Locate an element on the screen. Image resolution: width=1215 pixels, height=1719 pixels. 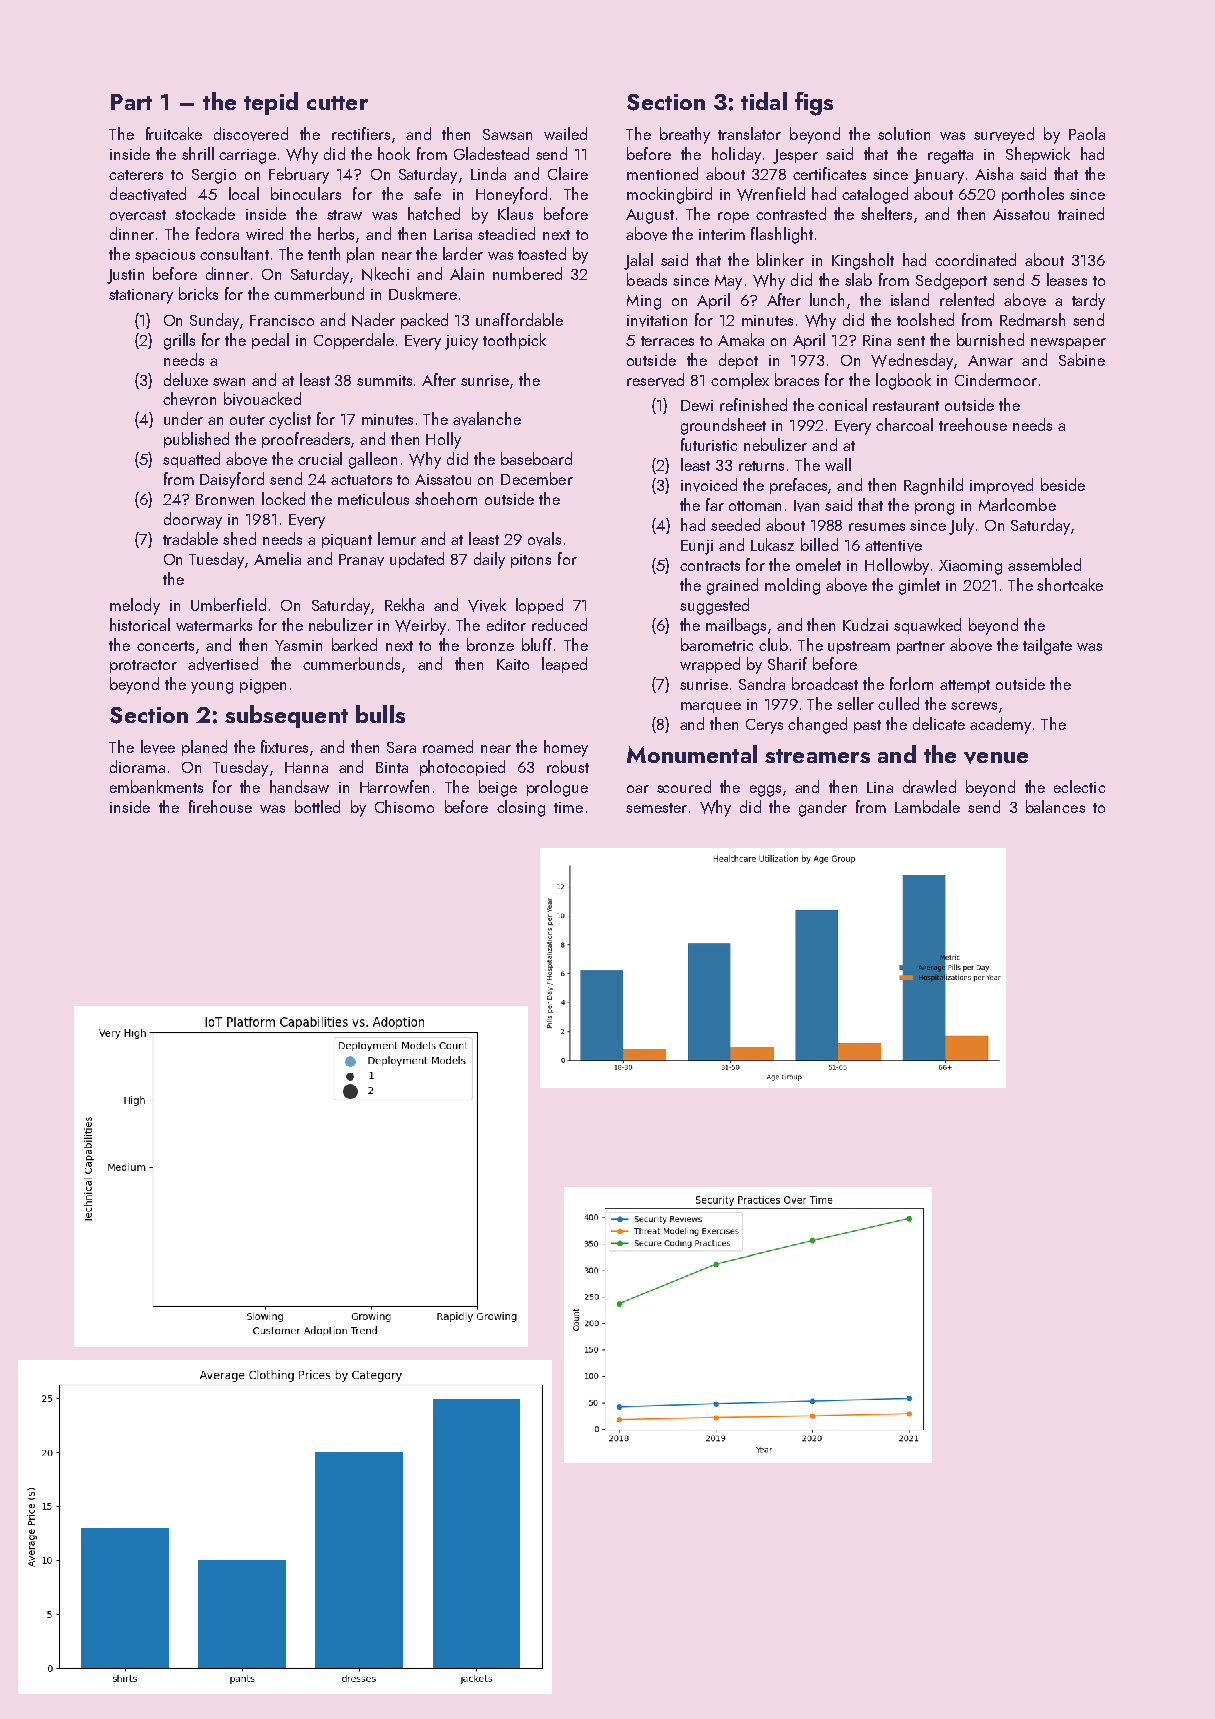
Aisha is located at coordinates (994, 173).
